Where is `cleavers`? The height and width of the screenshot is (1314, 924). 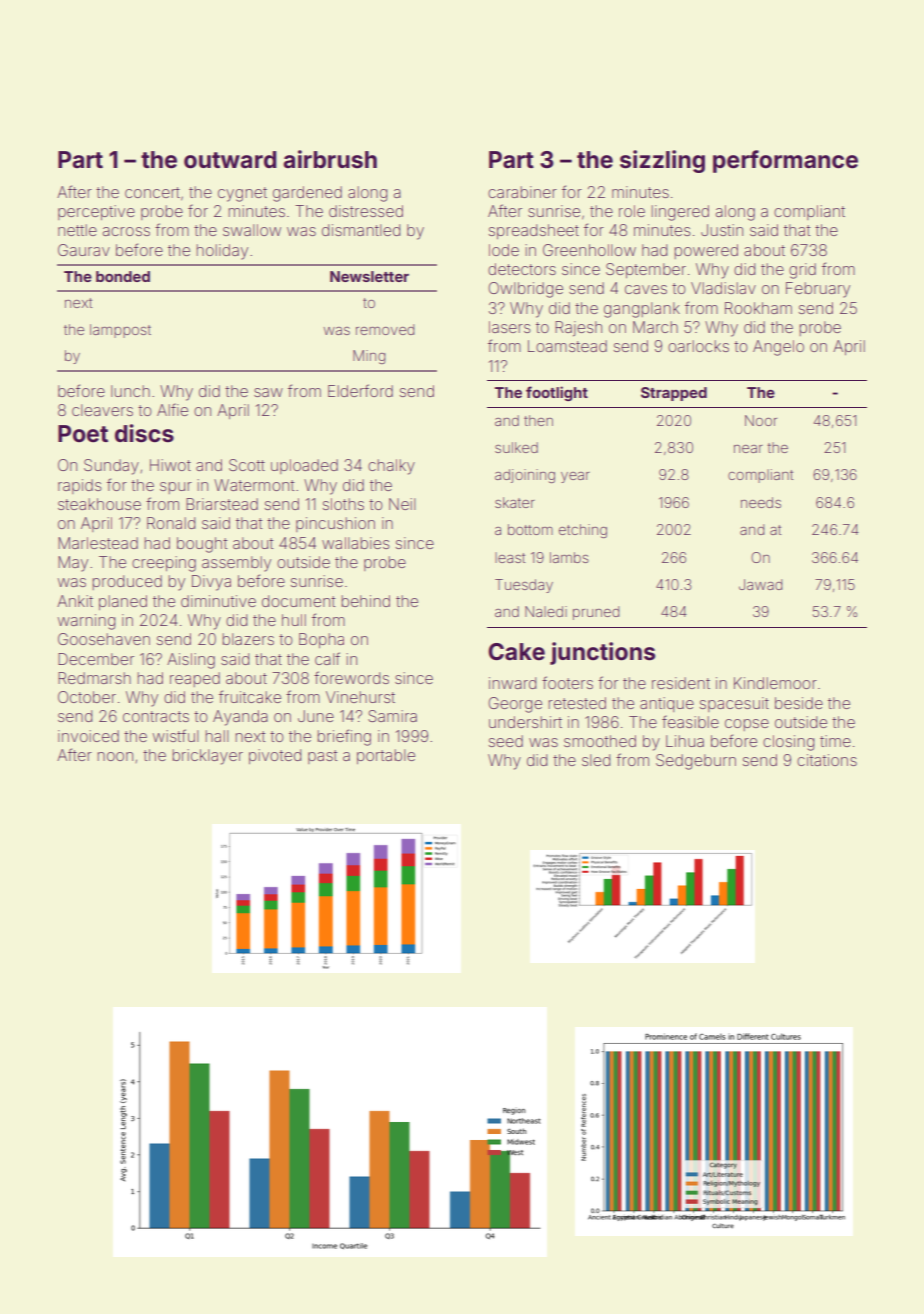 cleavers is located at coordinates (102, 410).
